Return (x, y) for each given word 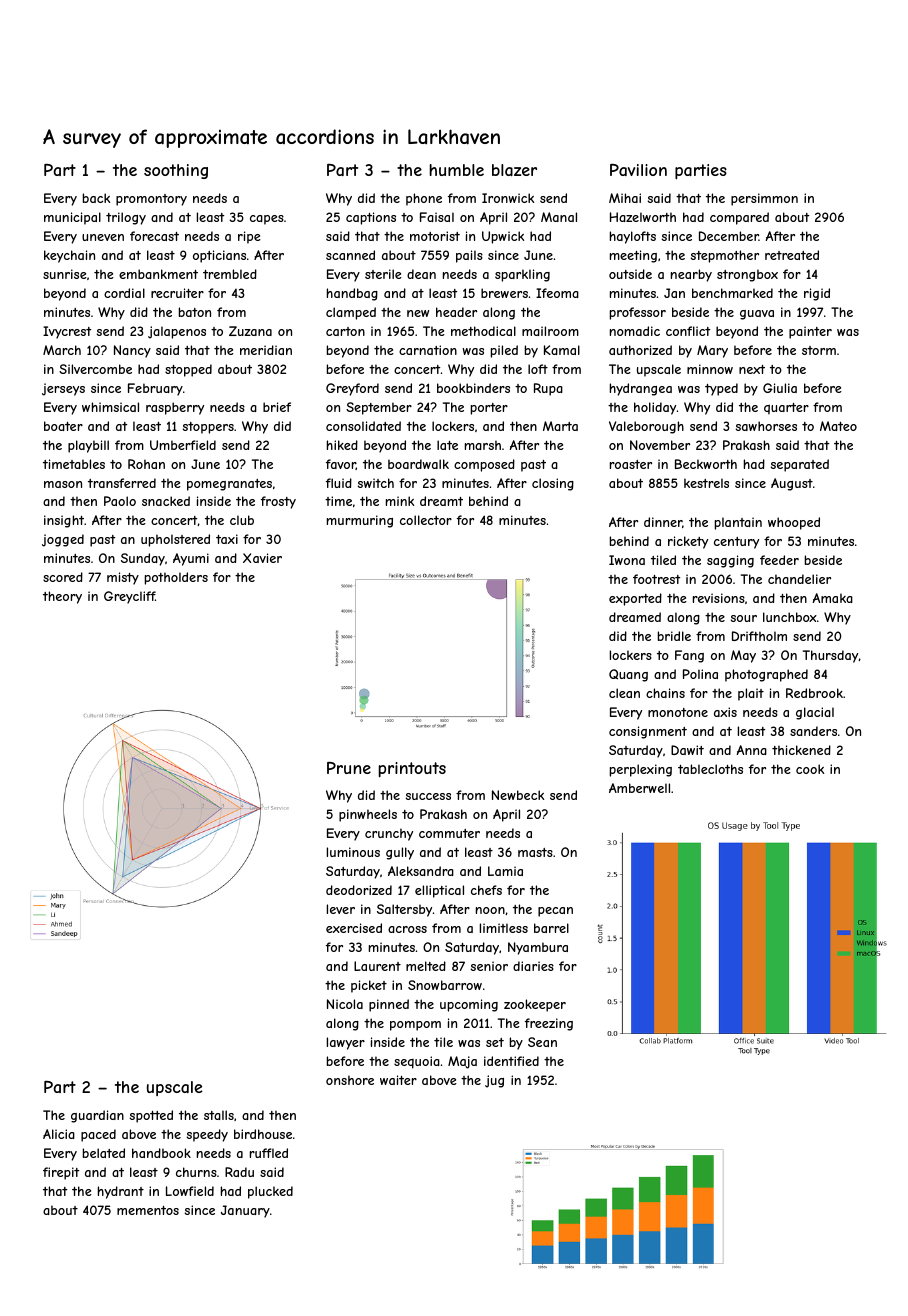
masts (535, 852)
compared (739, 218)
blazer (514, 170)
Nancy (132, 351)
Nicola (345, 1004)
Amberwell (639, 788)
